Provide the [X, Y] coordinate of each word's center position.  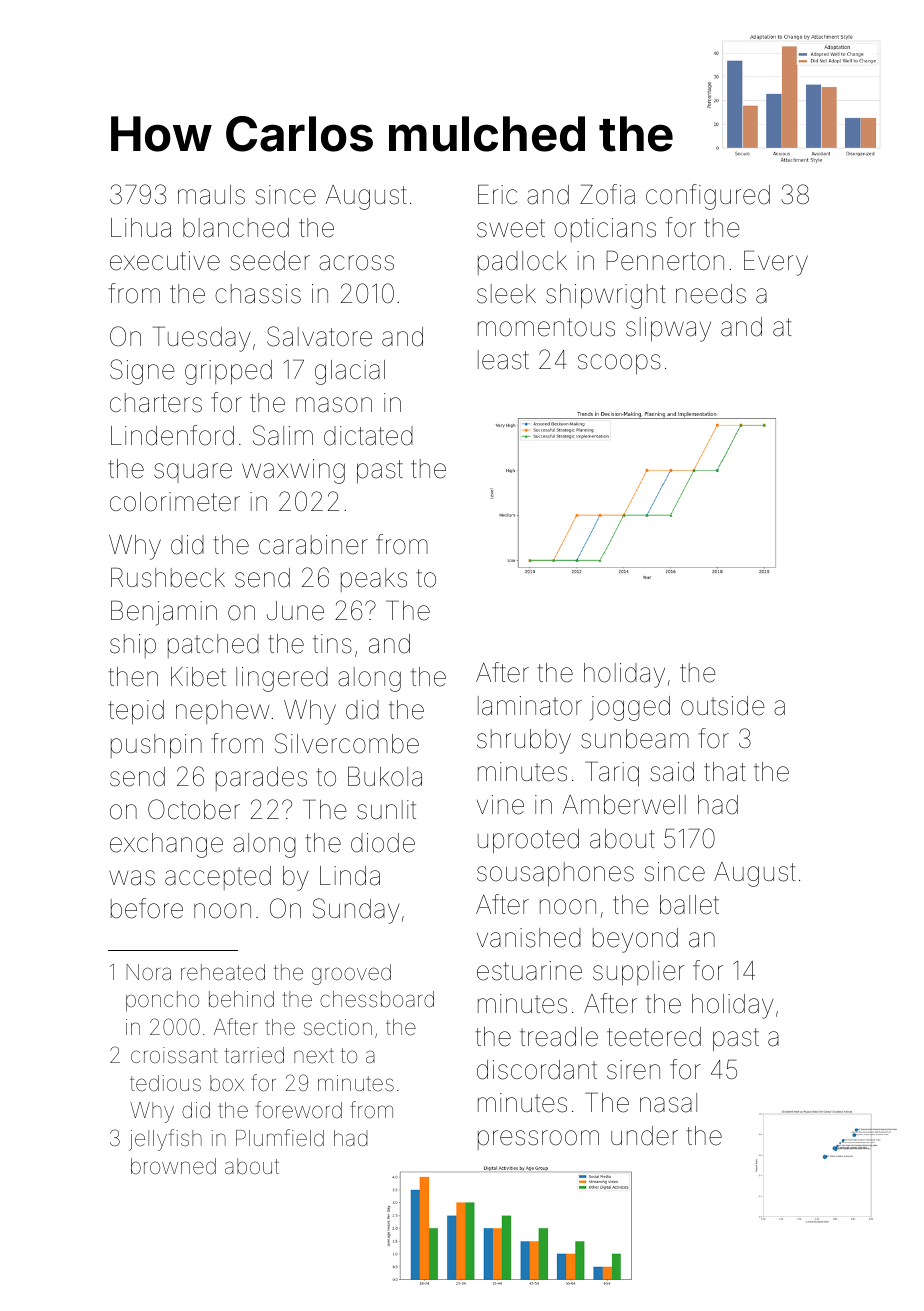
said [672, 772]
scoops [619, 364]
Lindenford [172, 435]
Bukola [385, 777]
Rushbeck [168, 578]
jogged [630, 708]
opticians [605, 230]
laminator [530, 706]
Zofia [607, 194]
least [503, 360]
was [132, 878]
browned [173, 1166]
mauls [211, 195]
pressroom [538, 1140]
